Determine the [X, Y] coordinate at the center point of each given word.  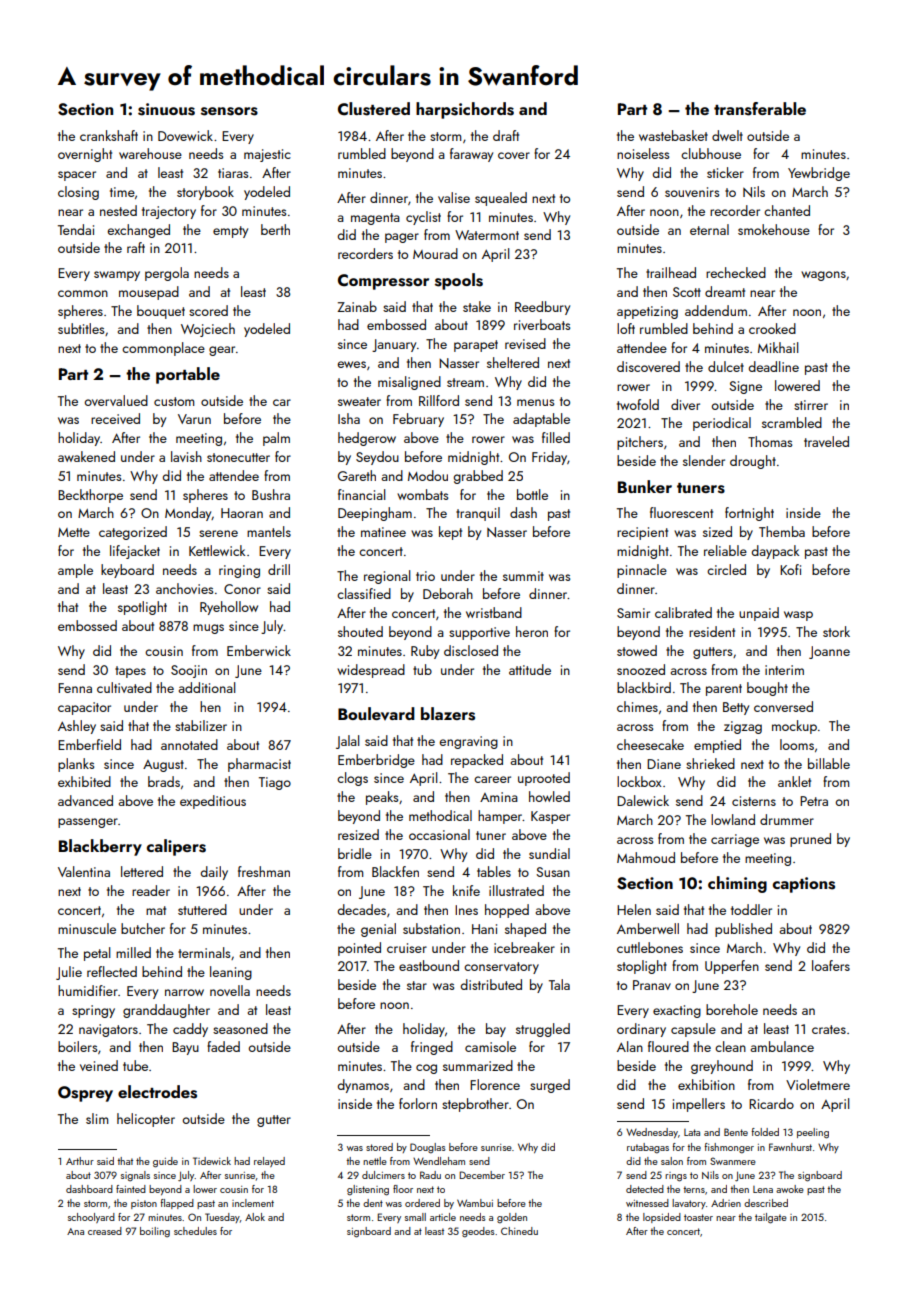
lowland [733, 819]
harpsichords [465, 110]
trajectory [169, 212]
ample [75, 571]
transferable [760, 109]
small [415, 1217]
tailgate [771, 1218]
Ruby [425, 652]
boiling [155, 1232]
